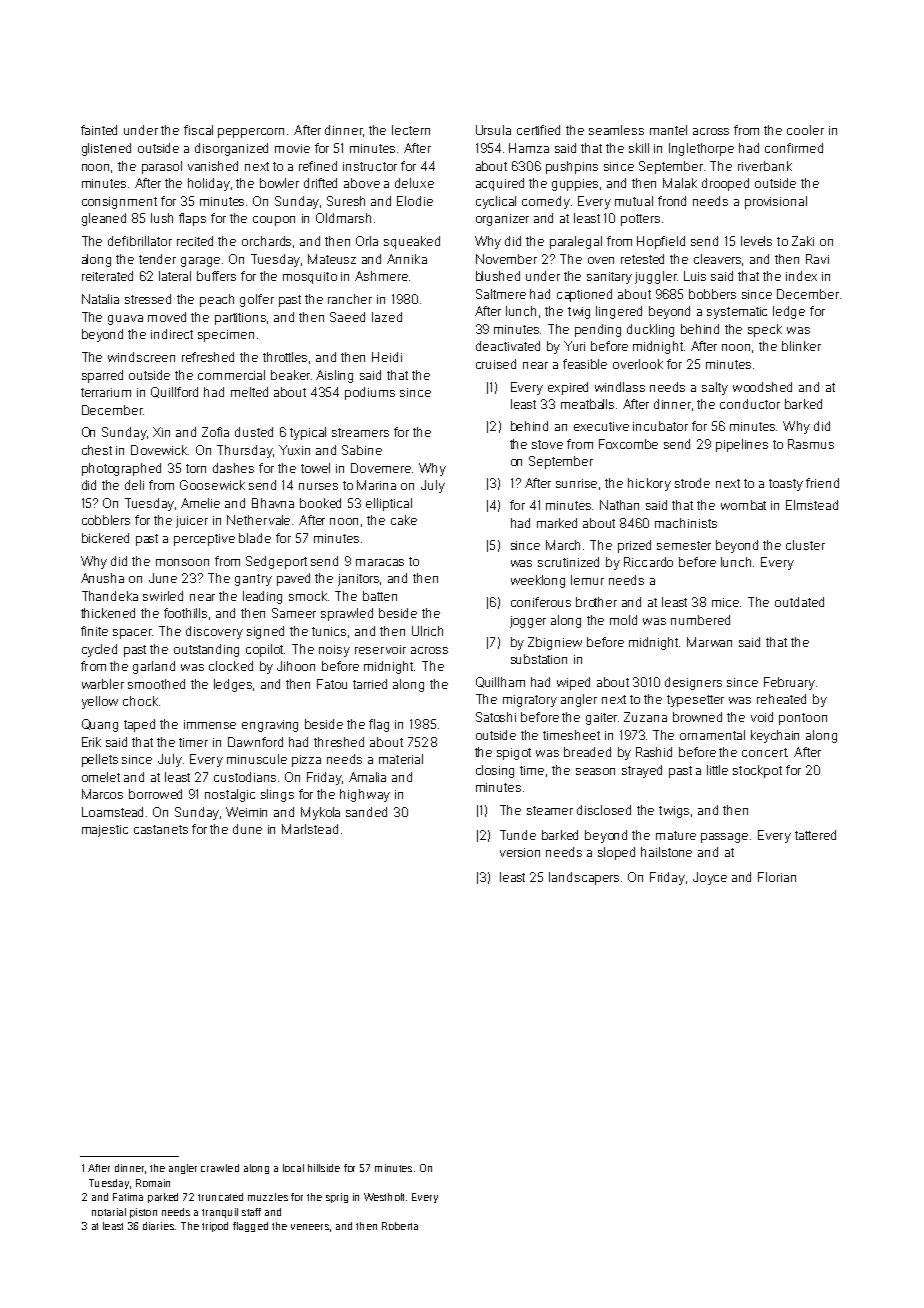 The width and height of the document is (924, 1308). I want to click on Romain, so click(153, 1183).
